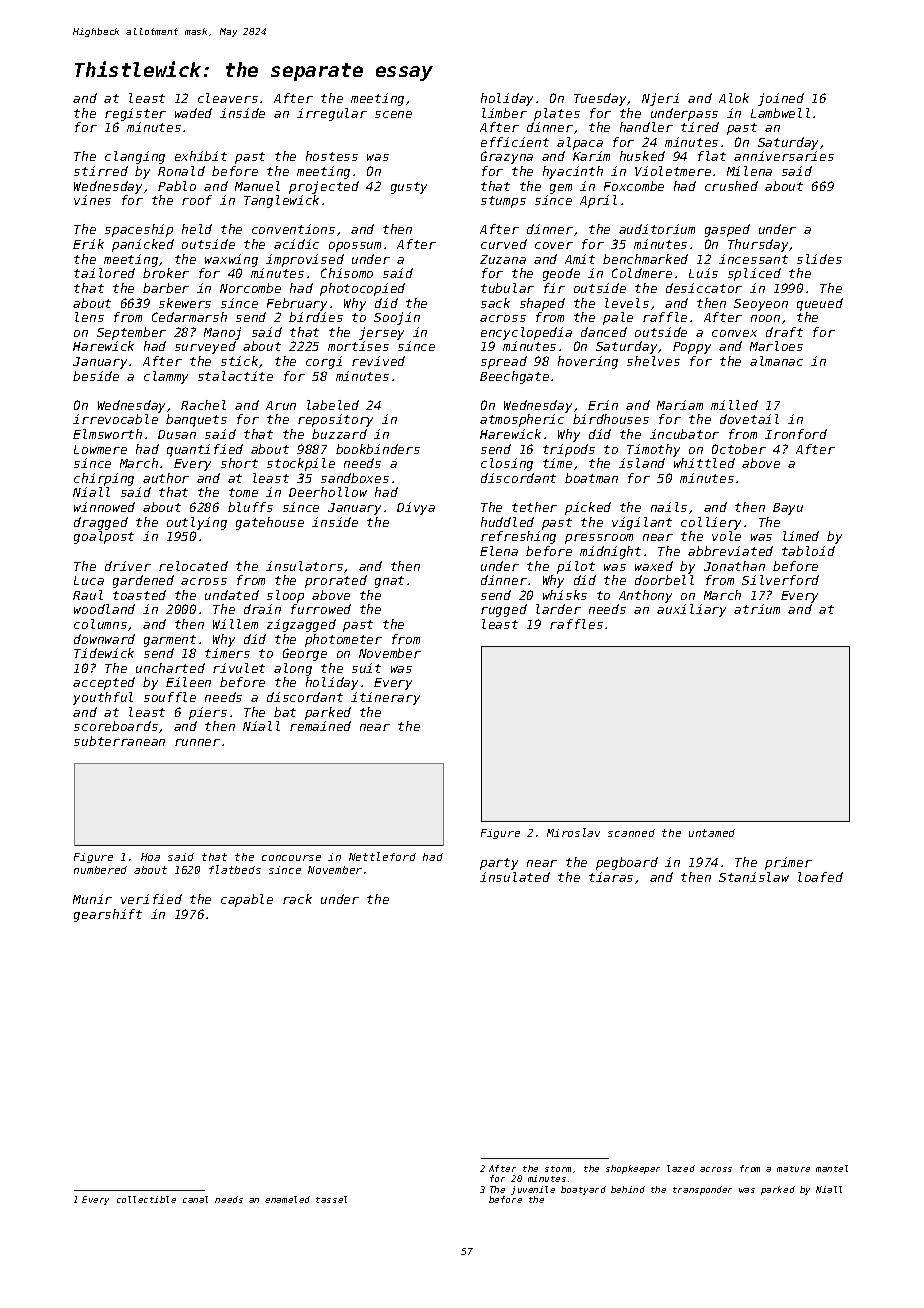  I want to click on tassel, so click(331, 1199).
